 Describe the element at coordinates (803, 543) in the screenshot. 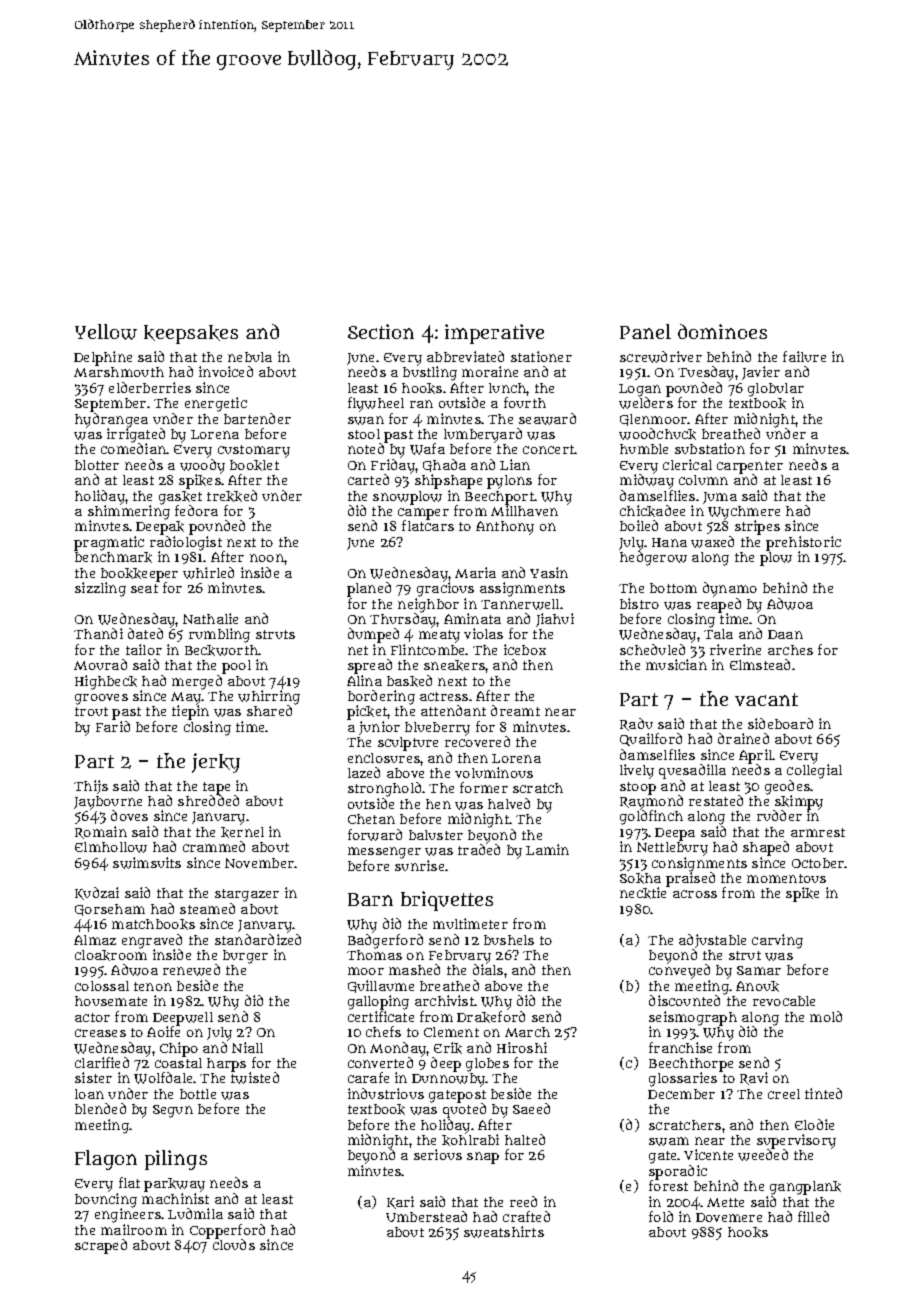

I see `prehistoric` at that location.
